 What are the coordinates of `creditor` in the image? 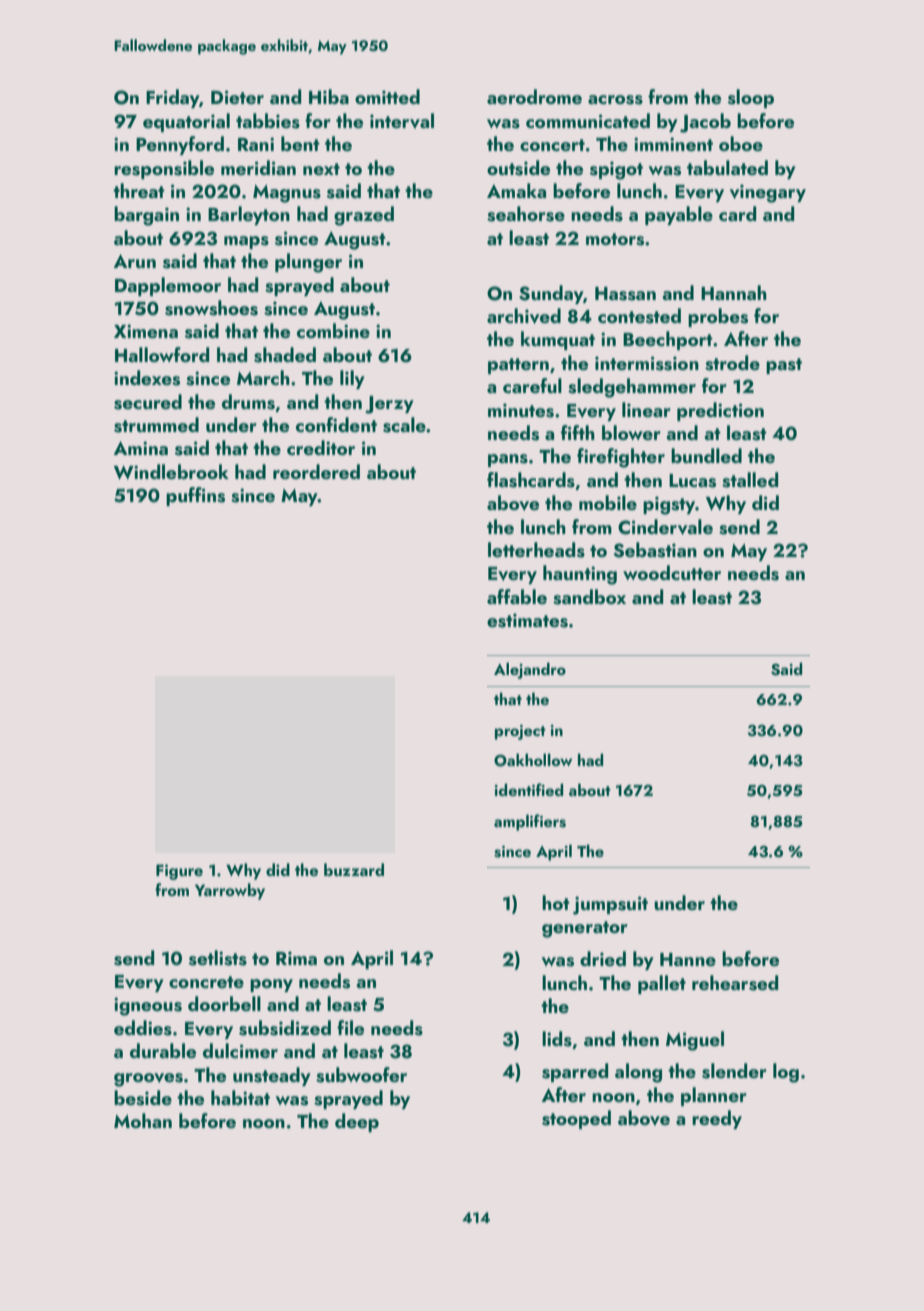 It's located at (321, 447).
